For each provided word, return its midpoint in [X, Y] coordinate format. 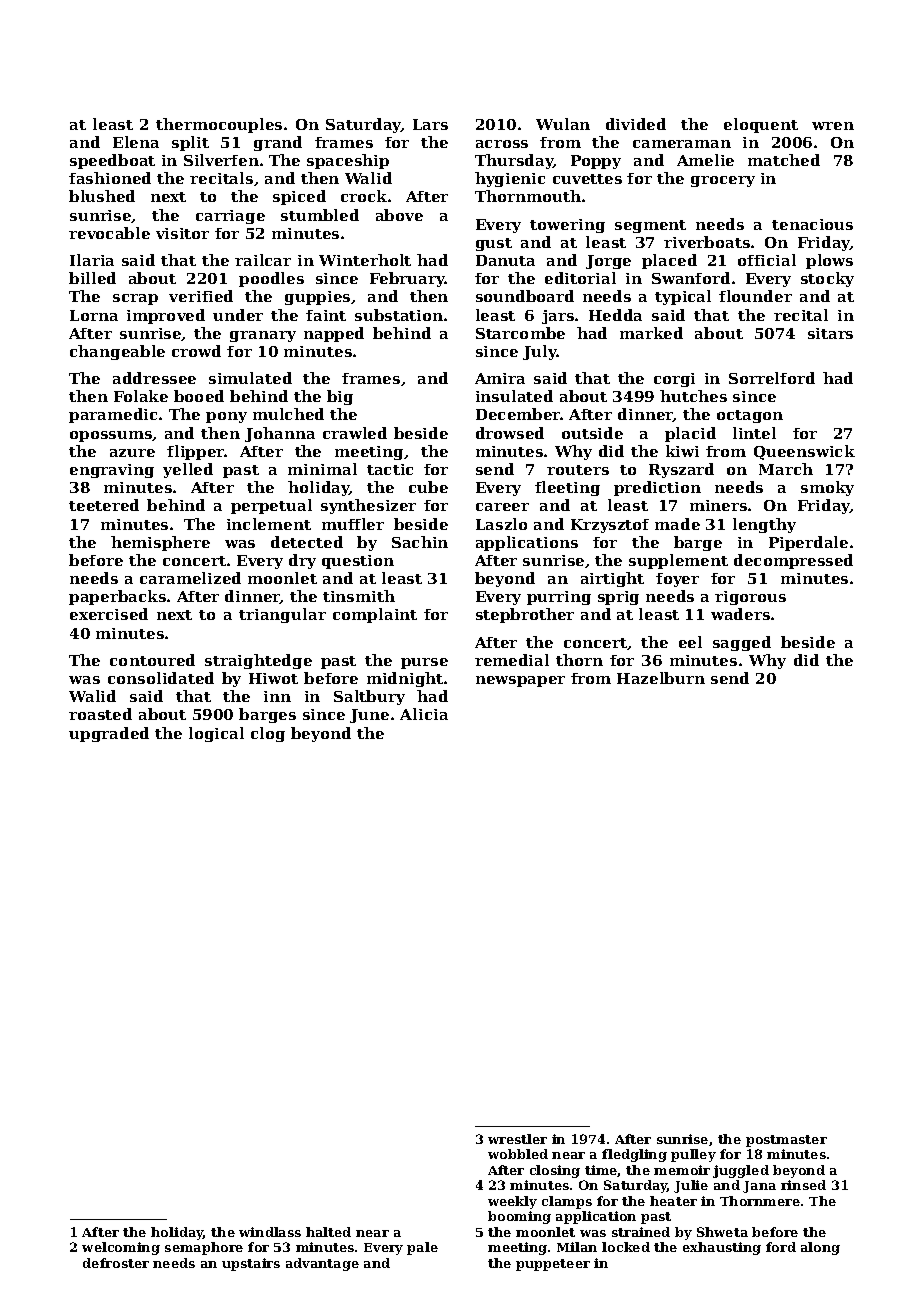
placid [690, 434]
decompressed [793, 561]
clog [268, 734]
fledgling [634, 1155]
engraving [112, 471]
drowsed [510, 433]
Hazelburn [661, 678]
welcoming [121, 1248]
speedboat [112, 161]
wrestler [517, 1139]
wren [833, 126]
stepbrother [525, 615]
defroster [116, 1263]
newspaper [520, 681]
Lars [430, 124]
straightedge [258, 661]
